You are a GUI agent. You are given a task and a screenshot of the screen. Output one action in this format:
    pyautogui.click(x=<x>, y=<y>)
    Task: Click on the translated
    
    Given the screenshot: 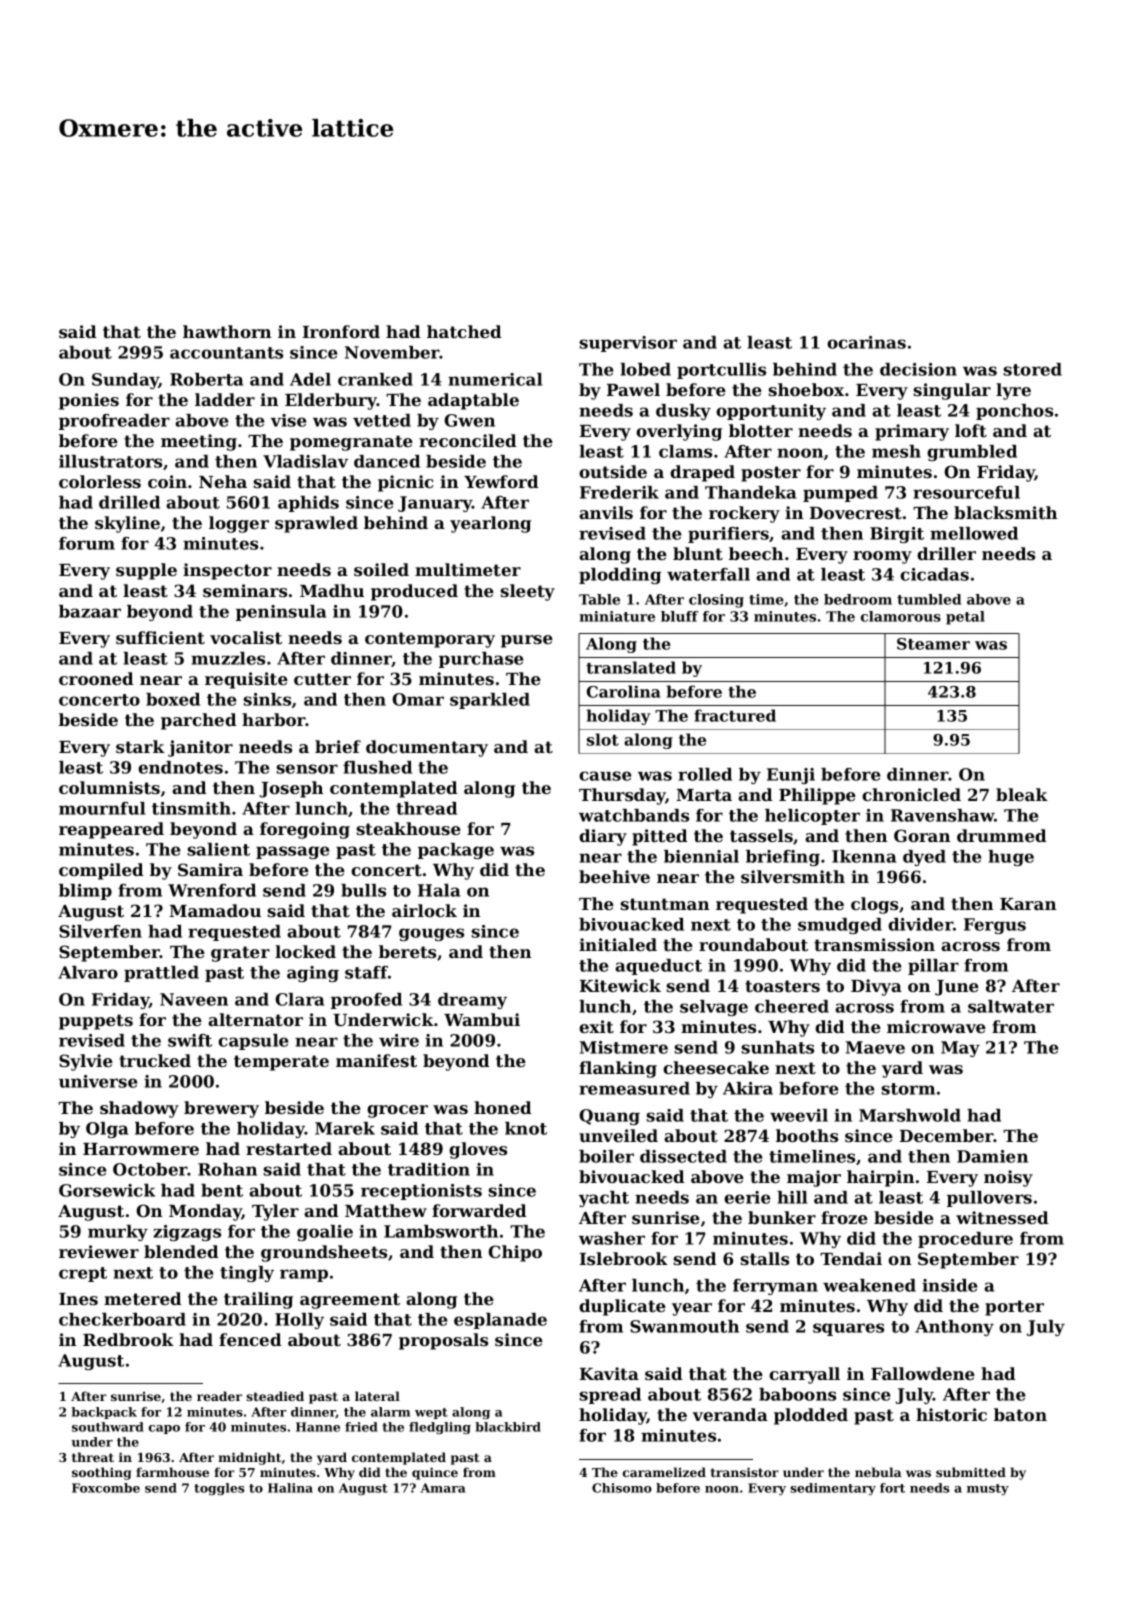 What is the action you would take?
    pyautogui.click(x=631, y=667)
